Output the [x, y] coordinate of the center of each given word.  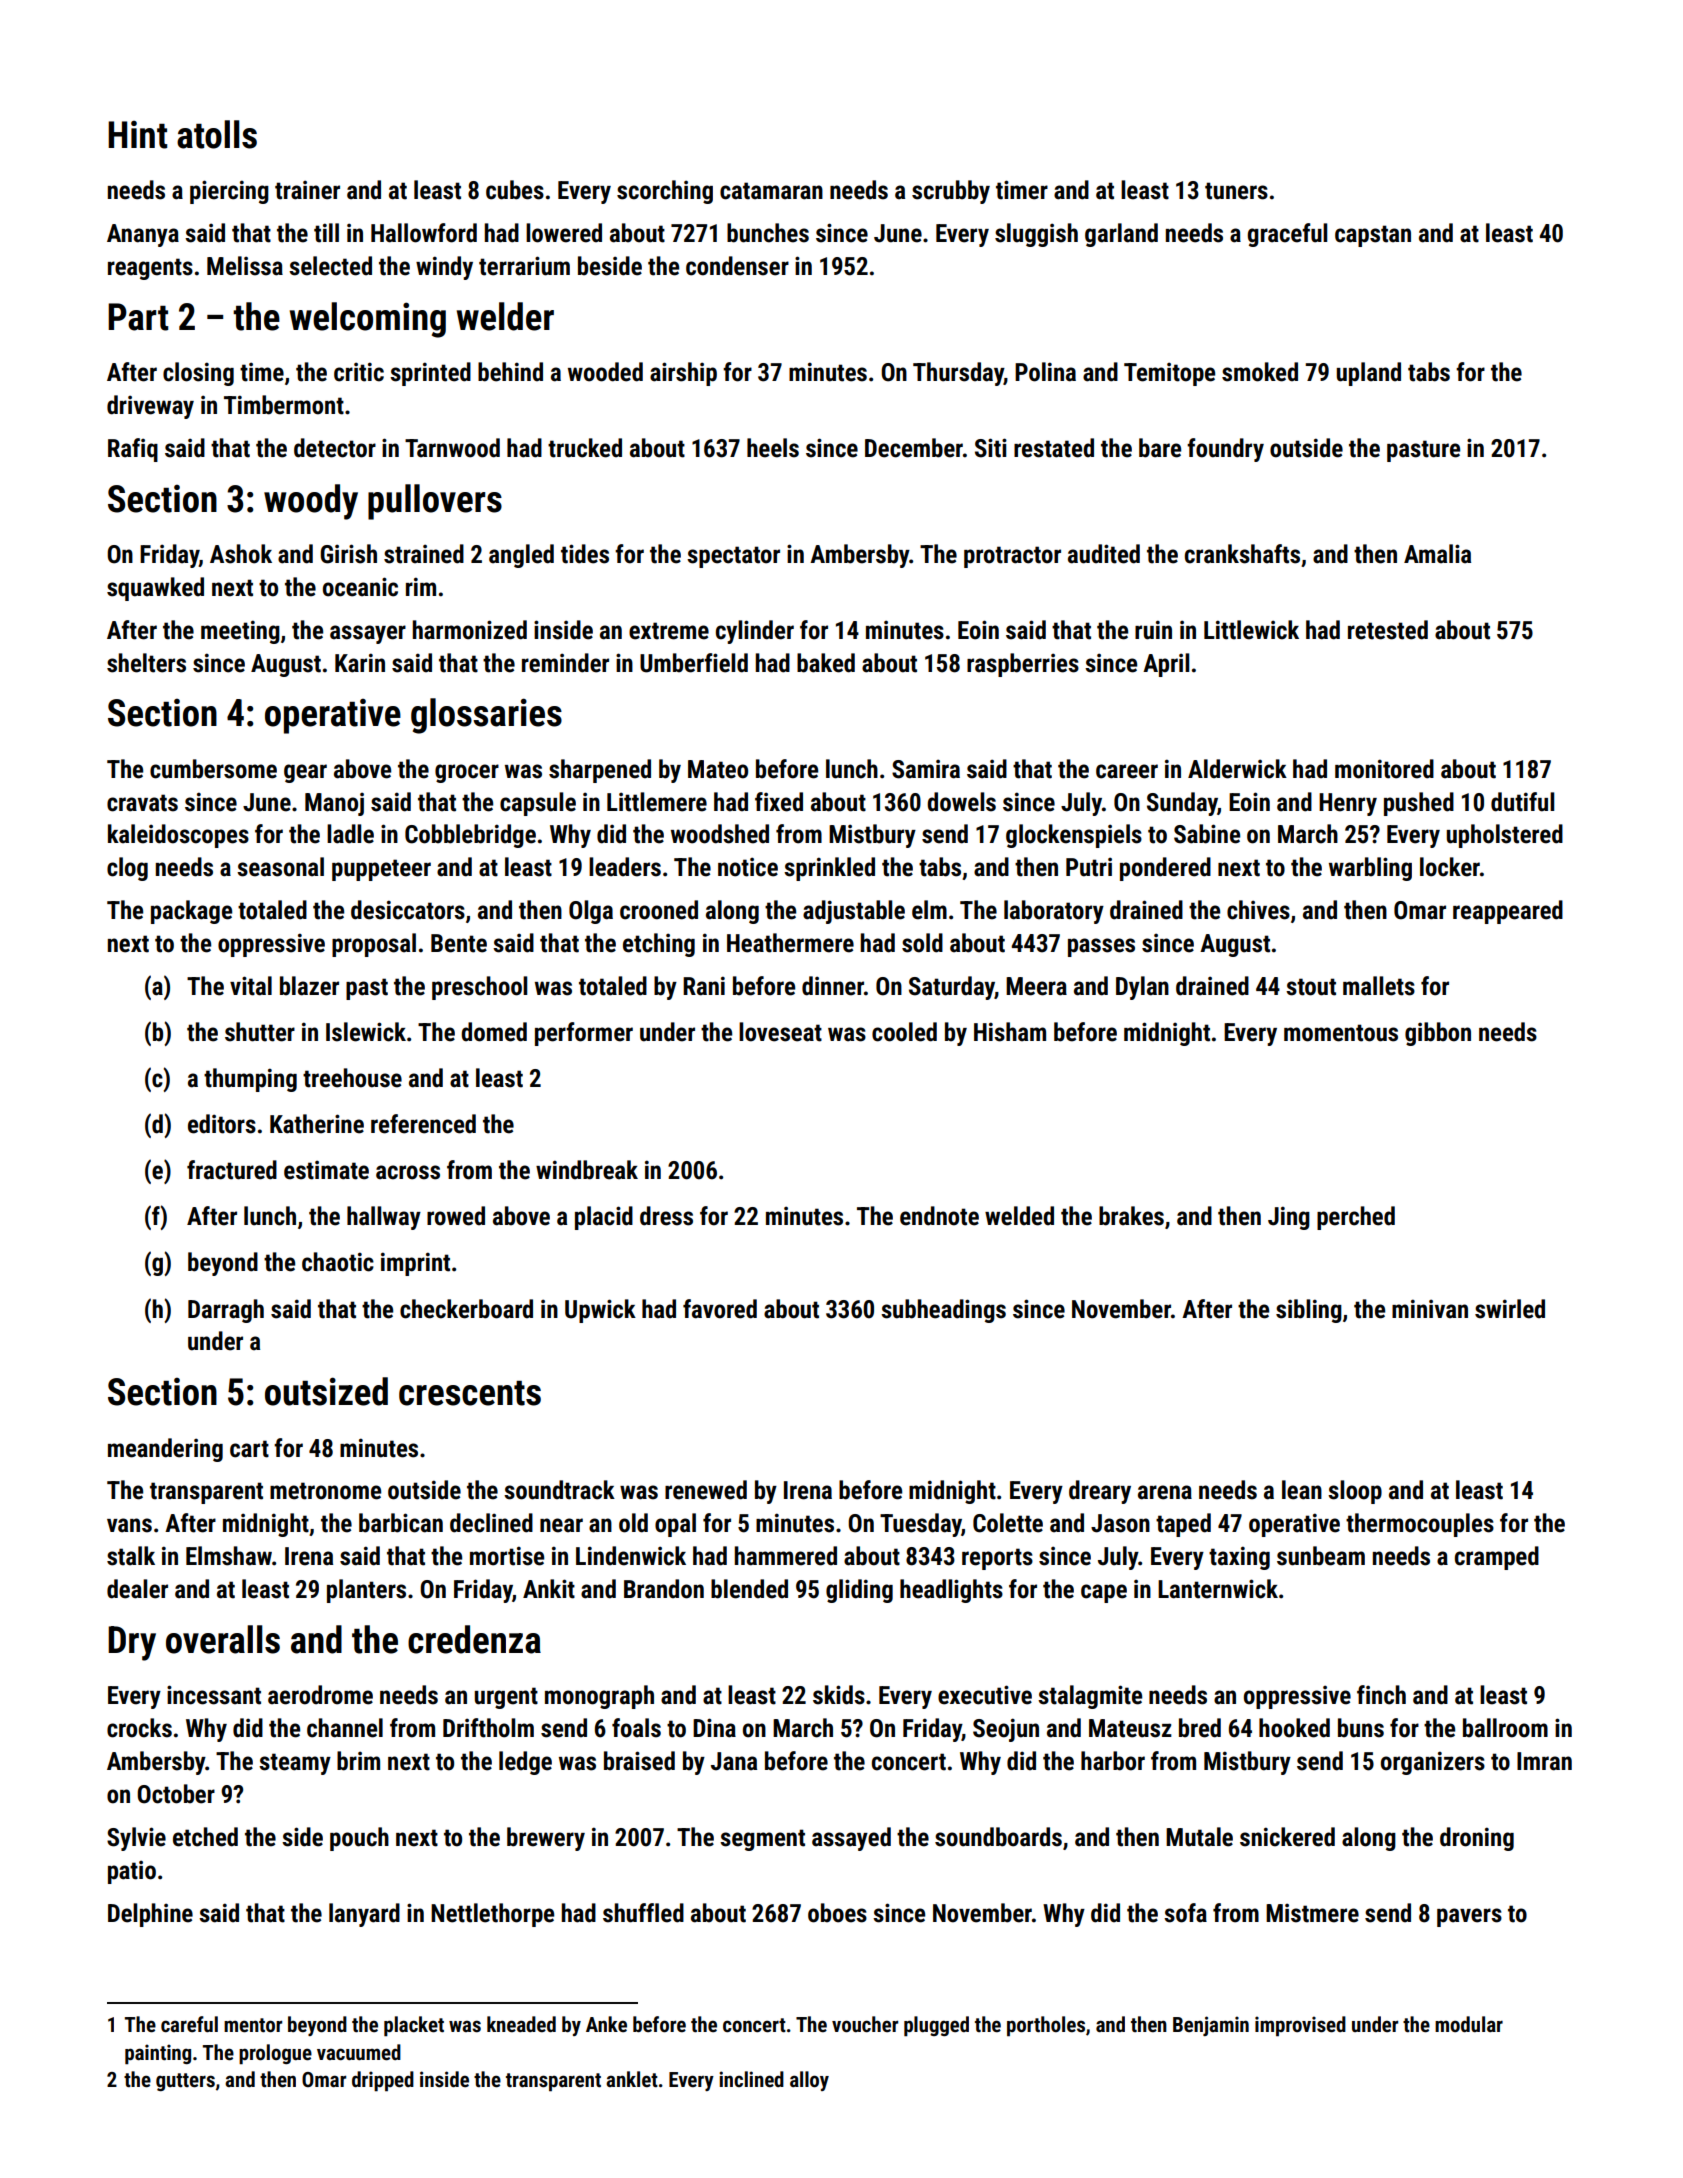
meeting [240, 632]
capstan [1373, 236]
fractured [232, 1170]
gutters [185, 2082]
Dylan [1142, 988]
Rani [704, 986]
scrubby [951, 192]
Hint [137, 135]
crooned [659, 910]
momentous [1341, 1033]
